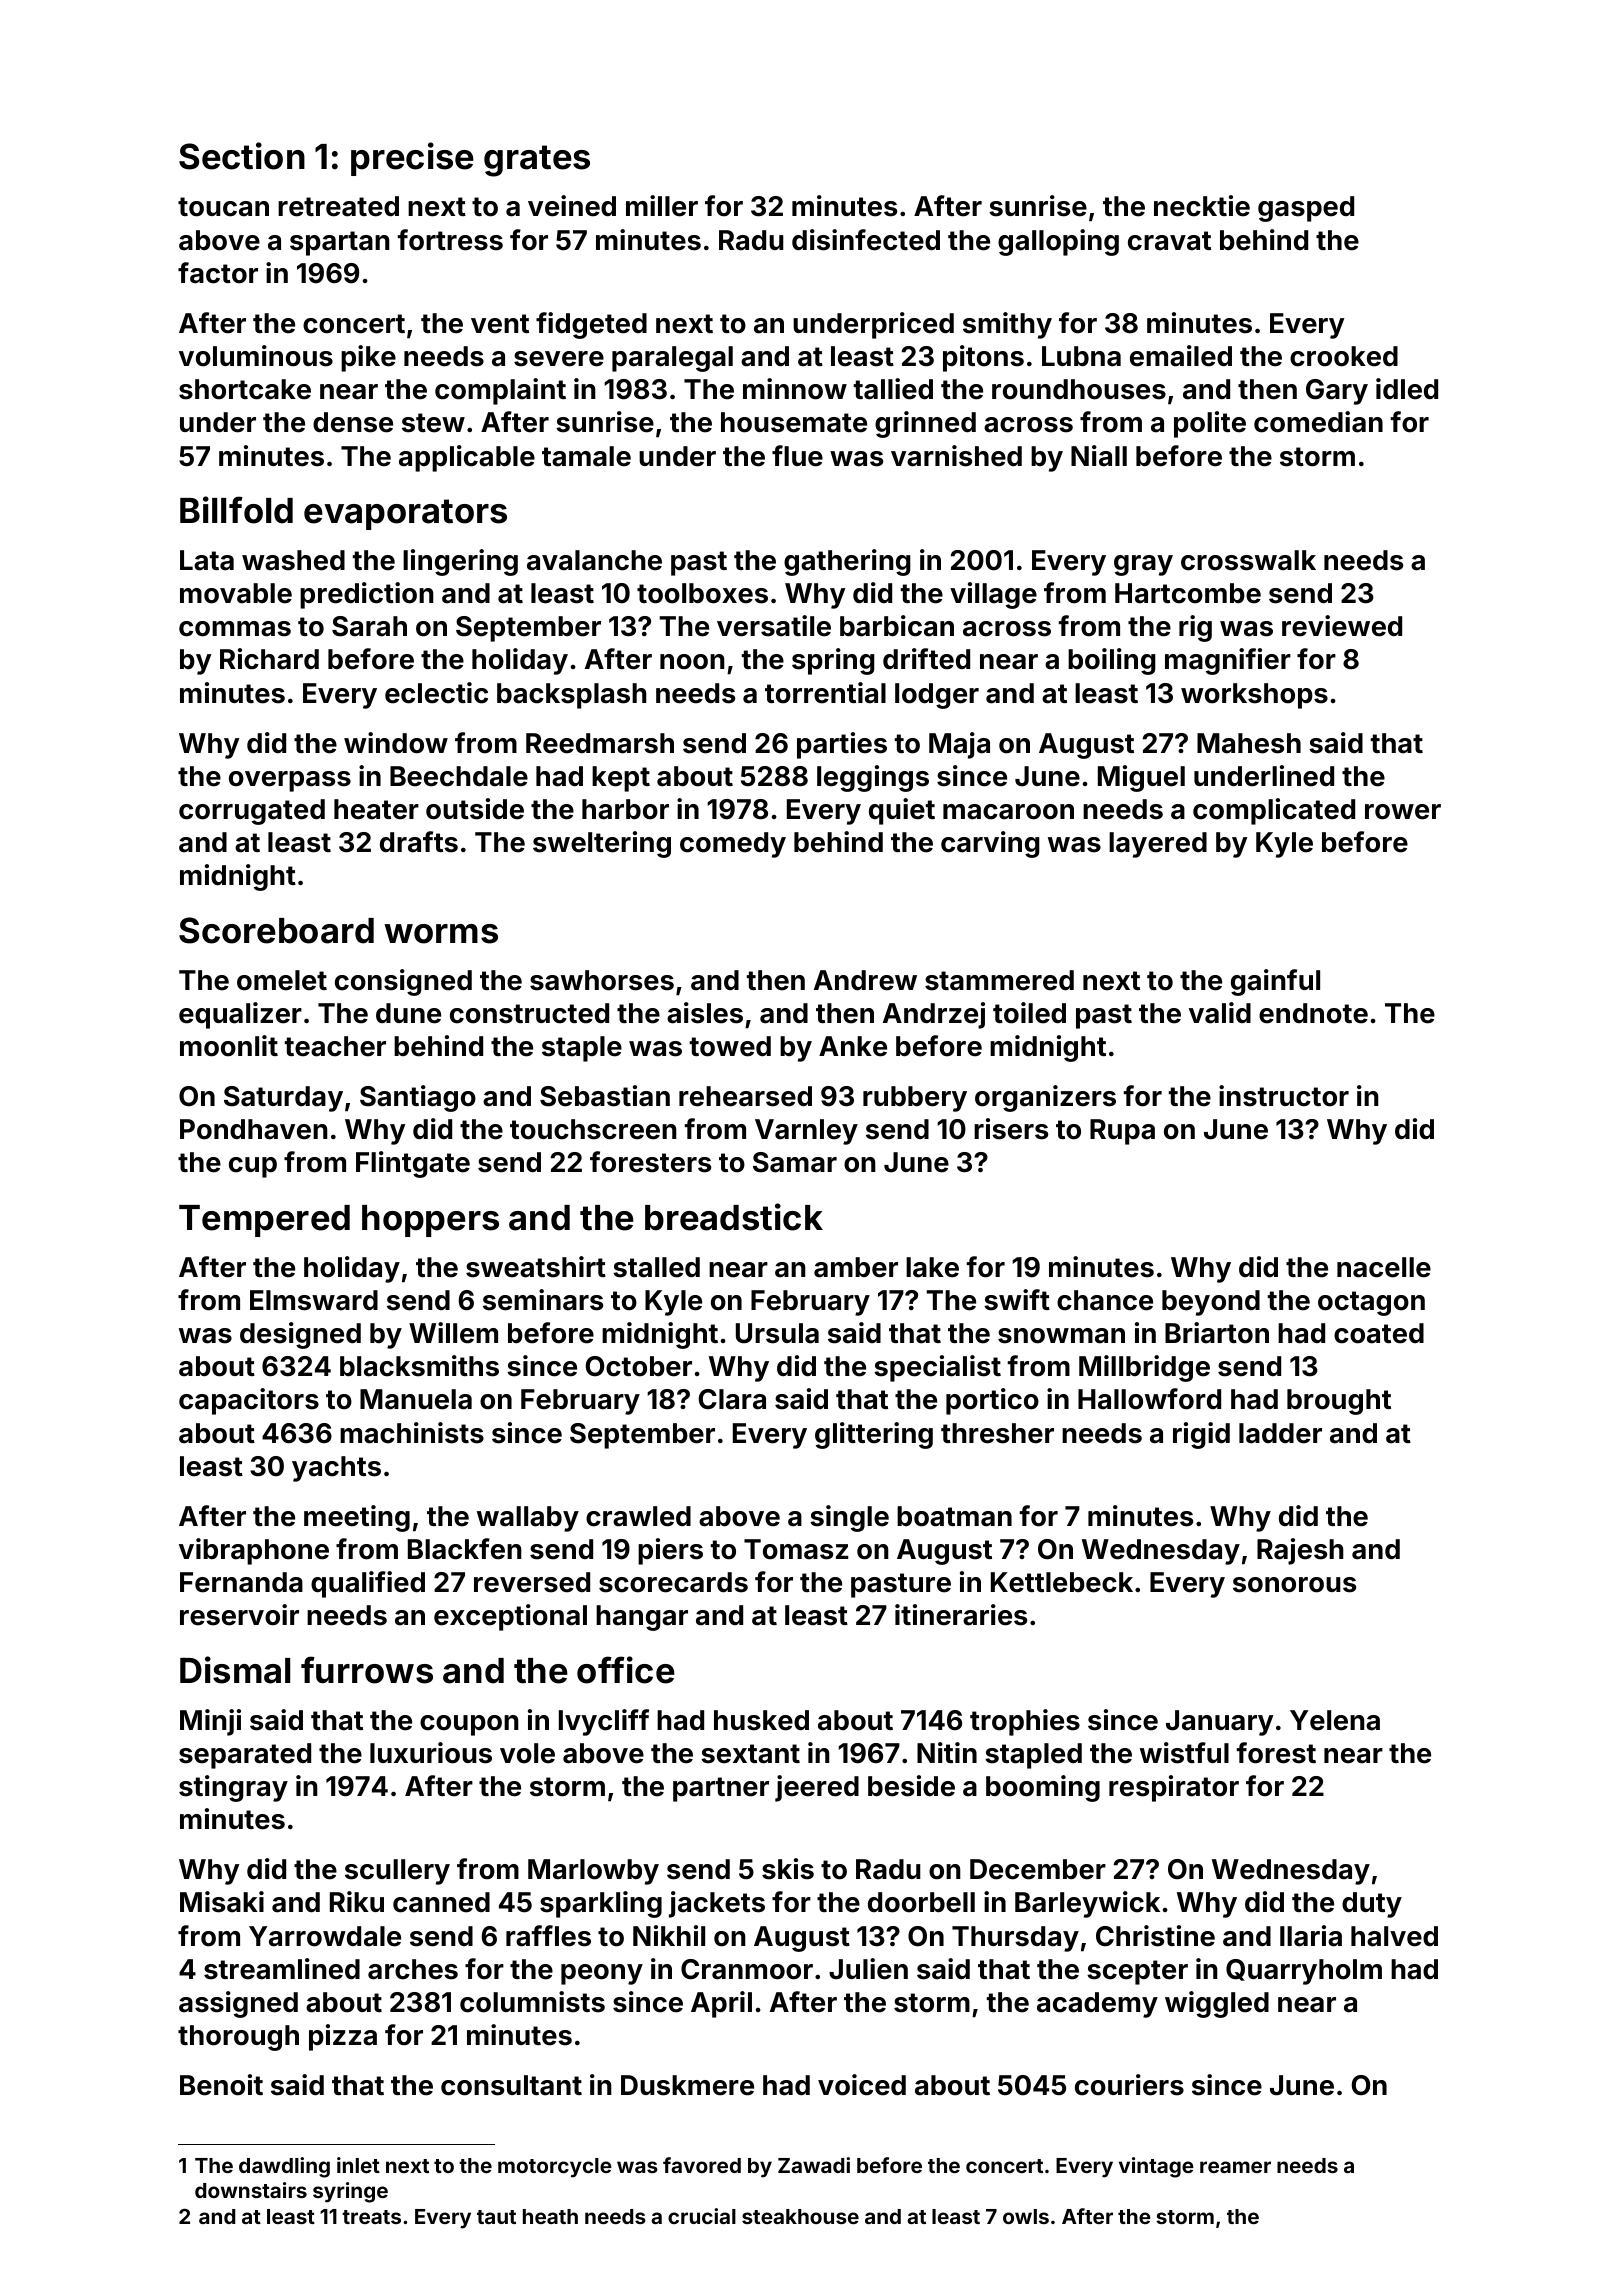 This screenshot has width=1620, height=2292. Describe the element at coordinates (403, 982) in the screenshot. I see `consigned` at that location.
